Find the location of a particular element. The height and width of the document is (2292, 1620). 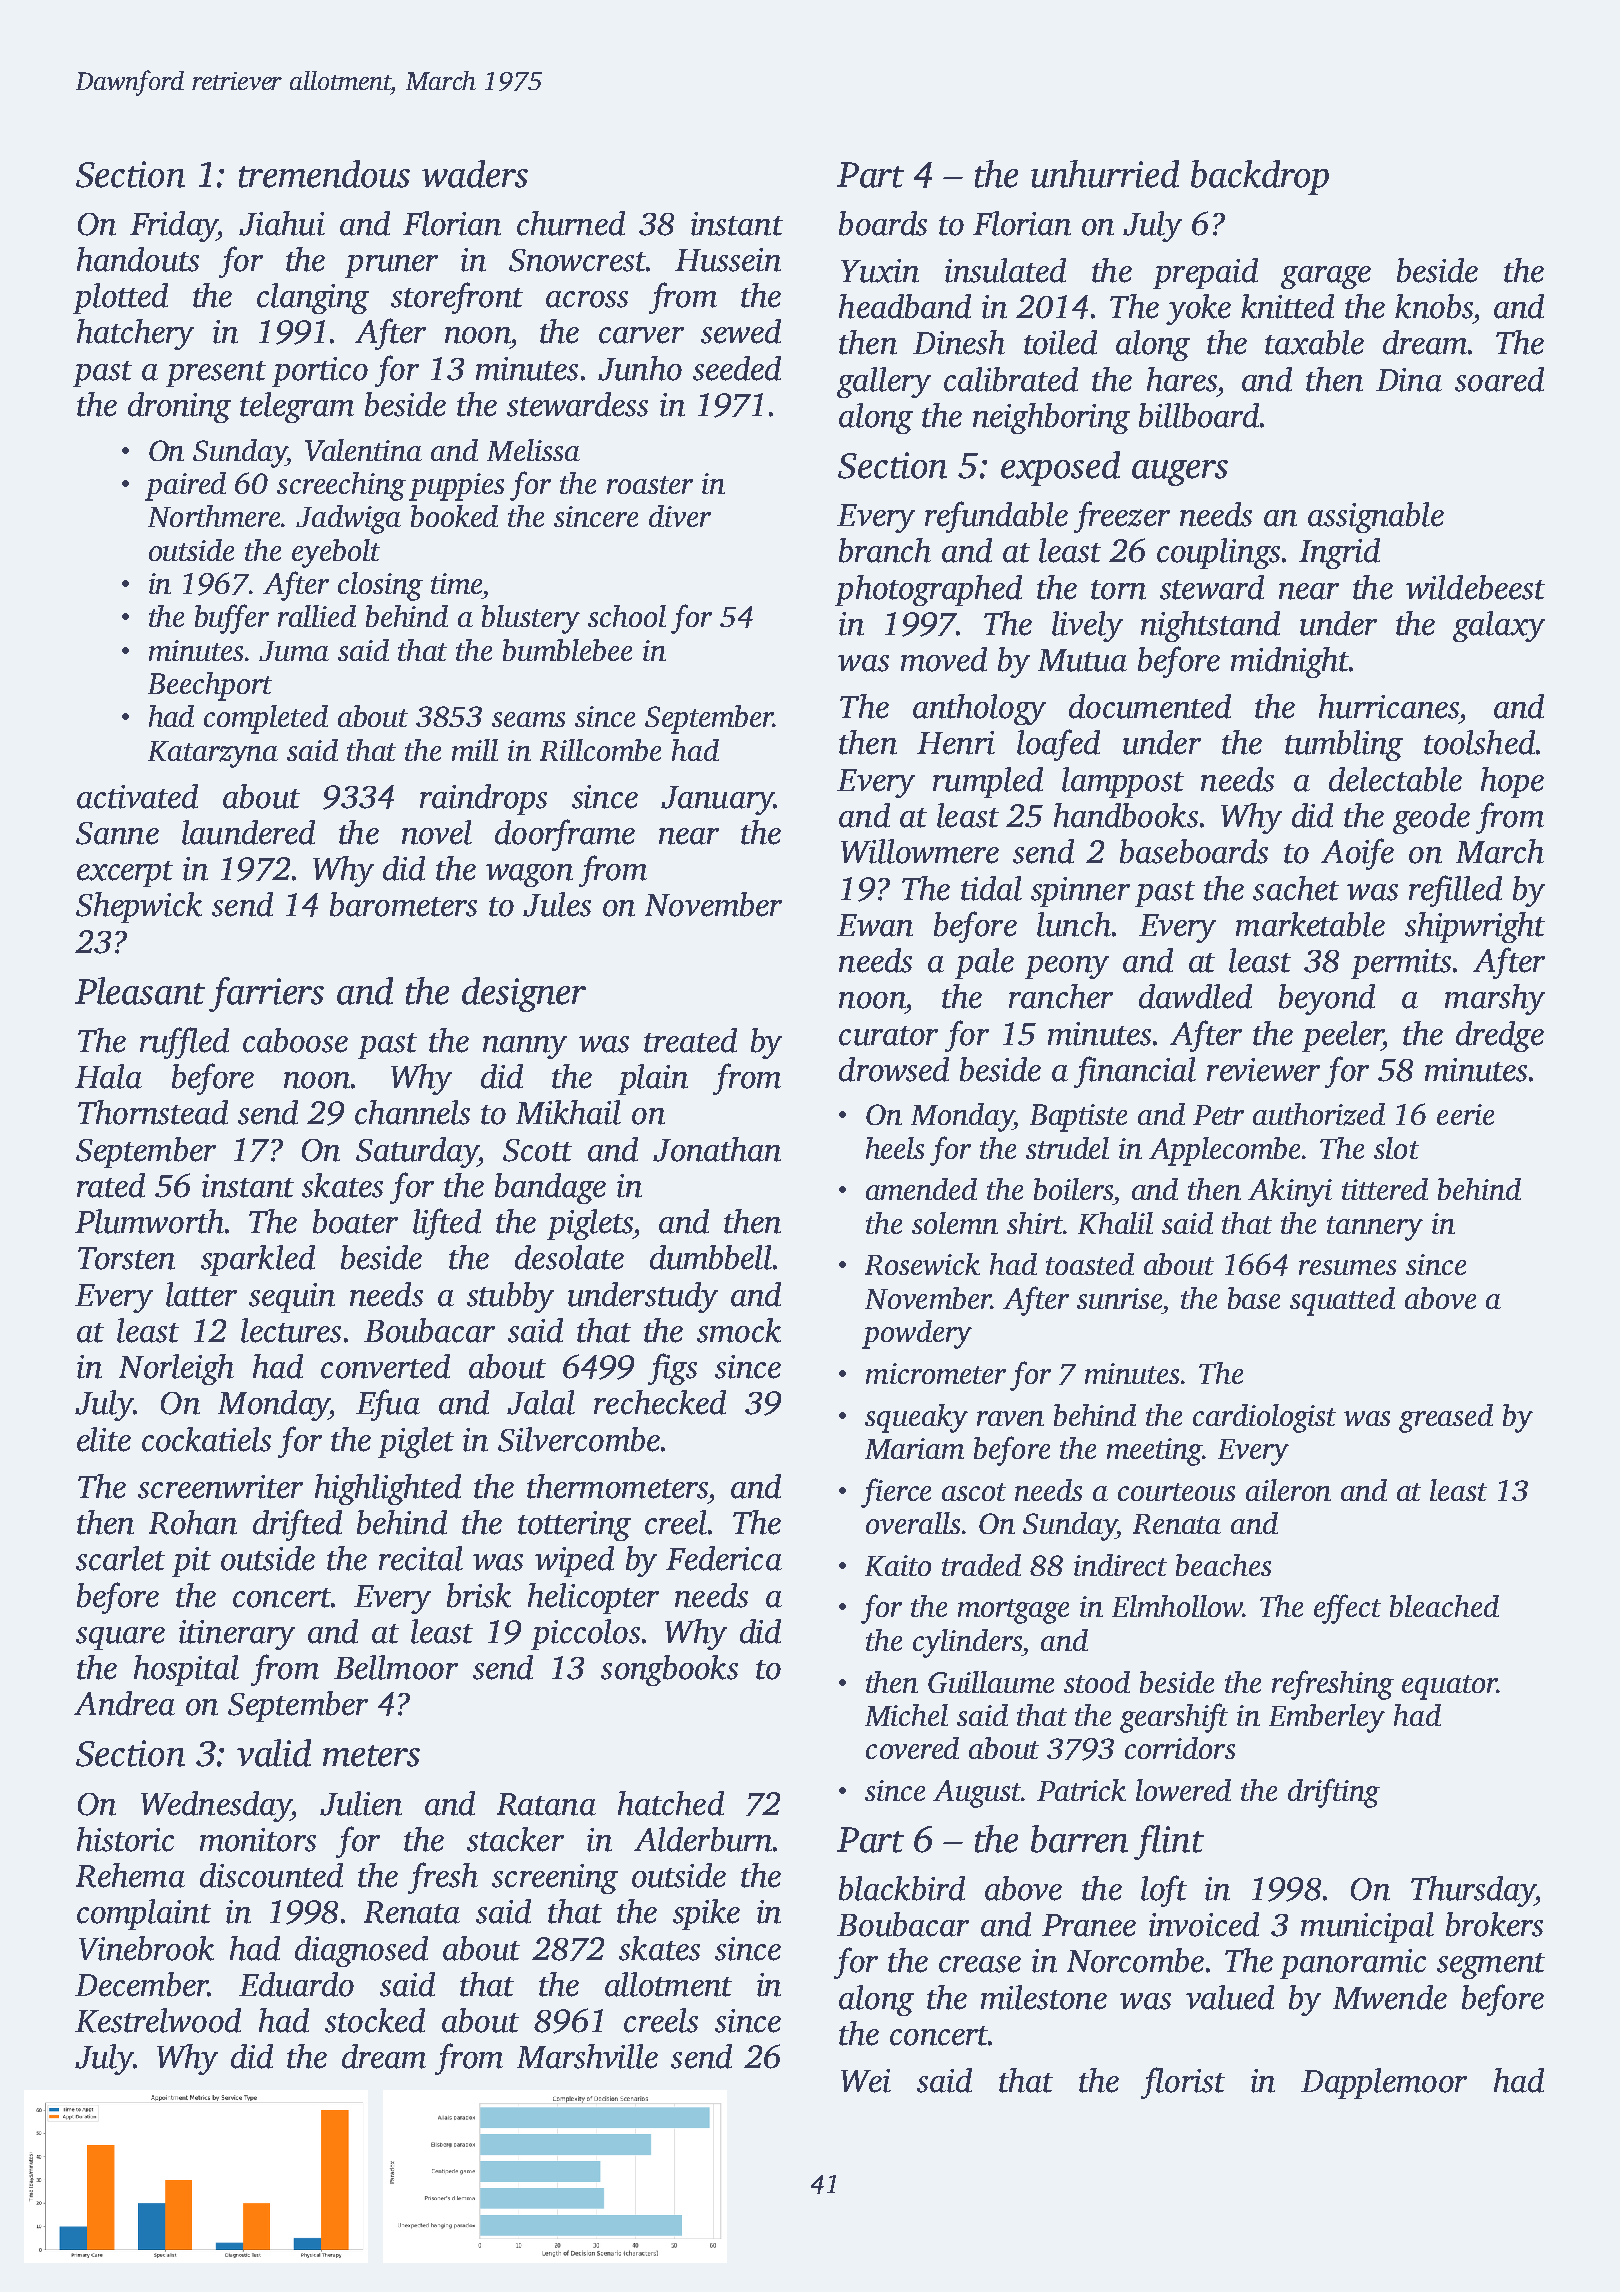

stocked is located at coordinates (375, 2020).
